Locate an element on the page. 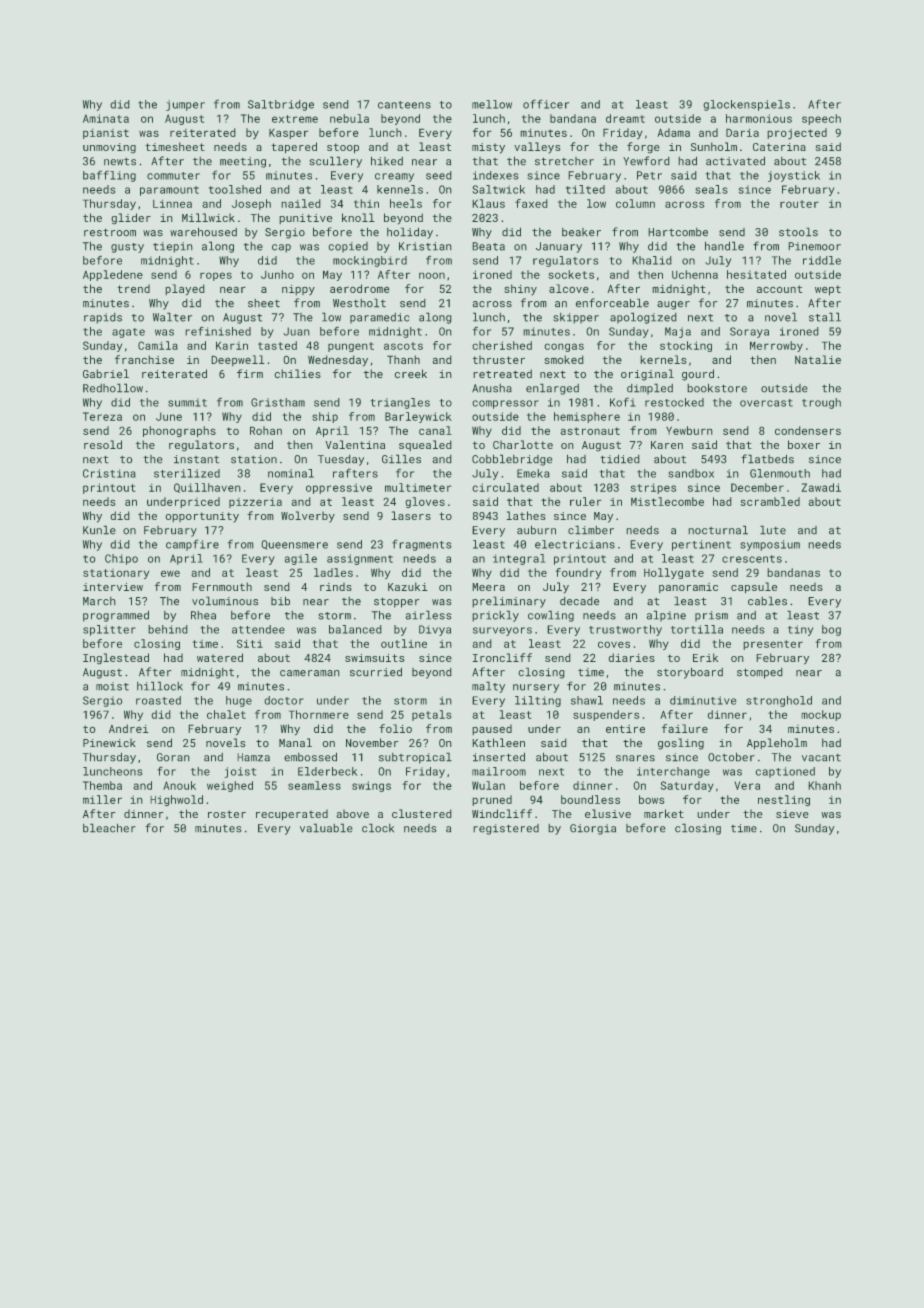  behind is located at coordinates (168, 629).
